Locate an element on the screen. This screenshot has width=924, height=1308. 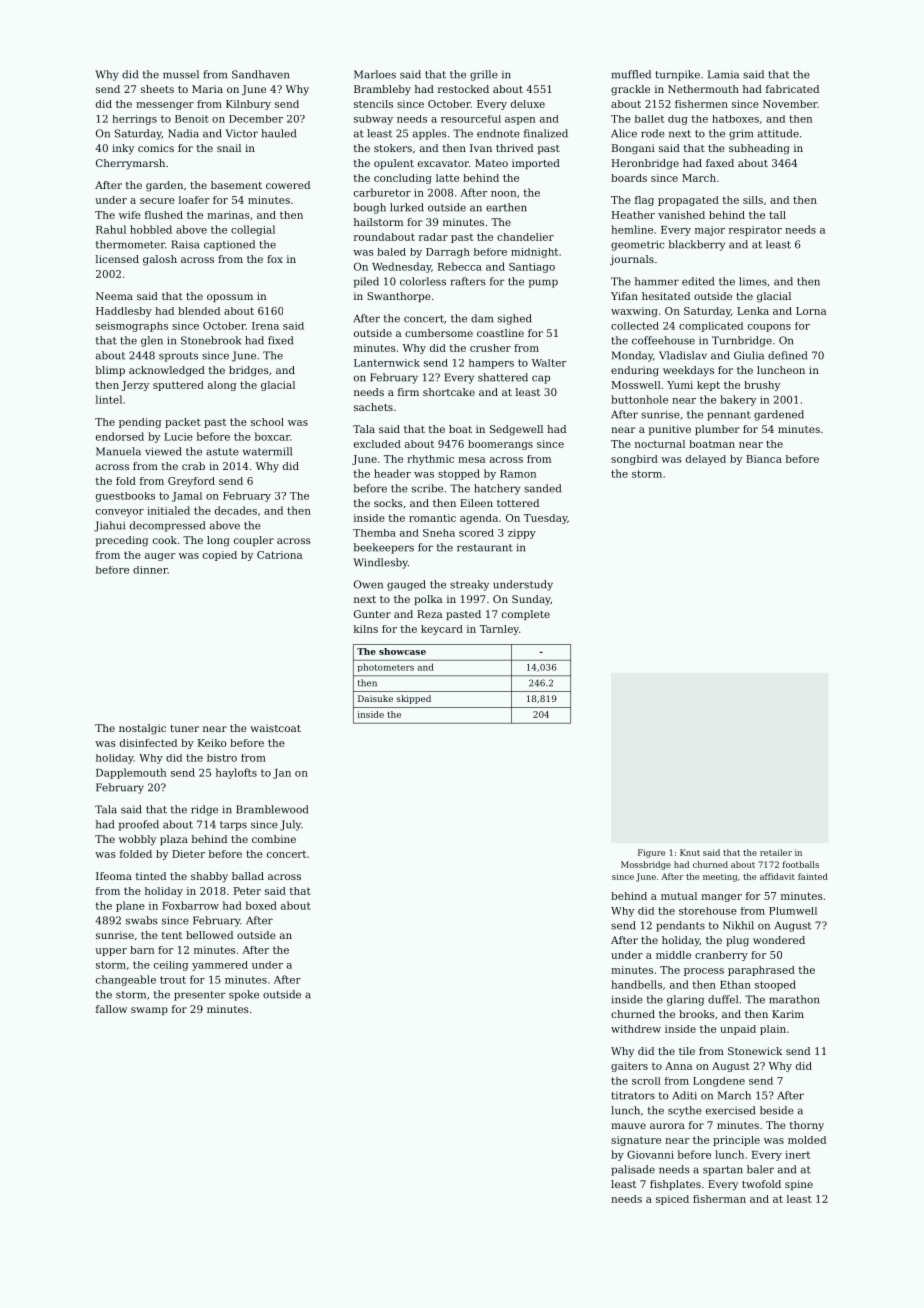
disinfected is located at coordinates (148, 743).
